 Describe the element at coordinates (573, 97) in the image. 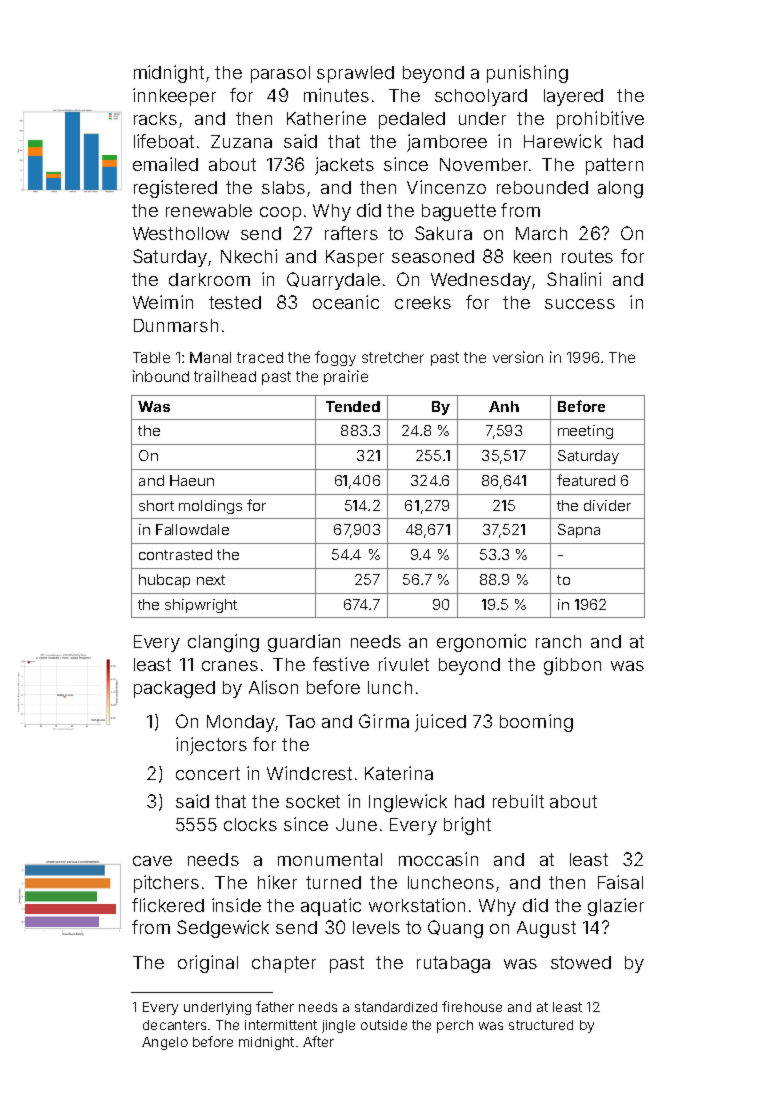

I see `layered` at that location.
